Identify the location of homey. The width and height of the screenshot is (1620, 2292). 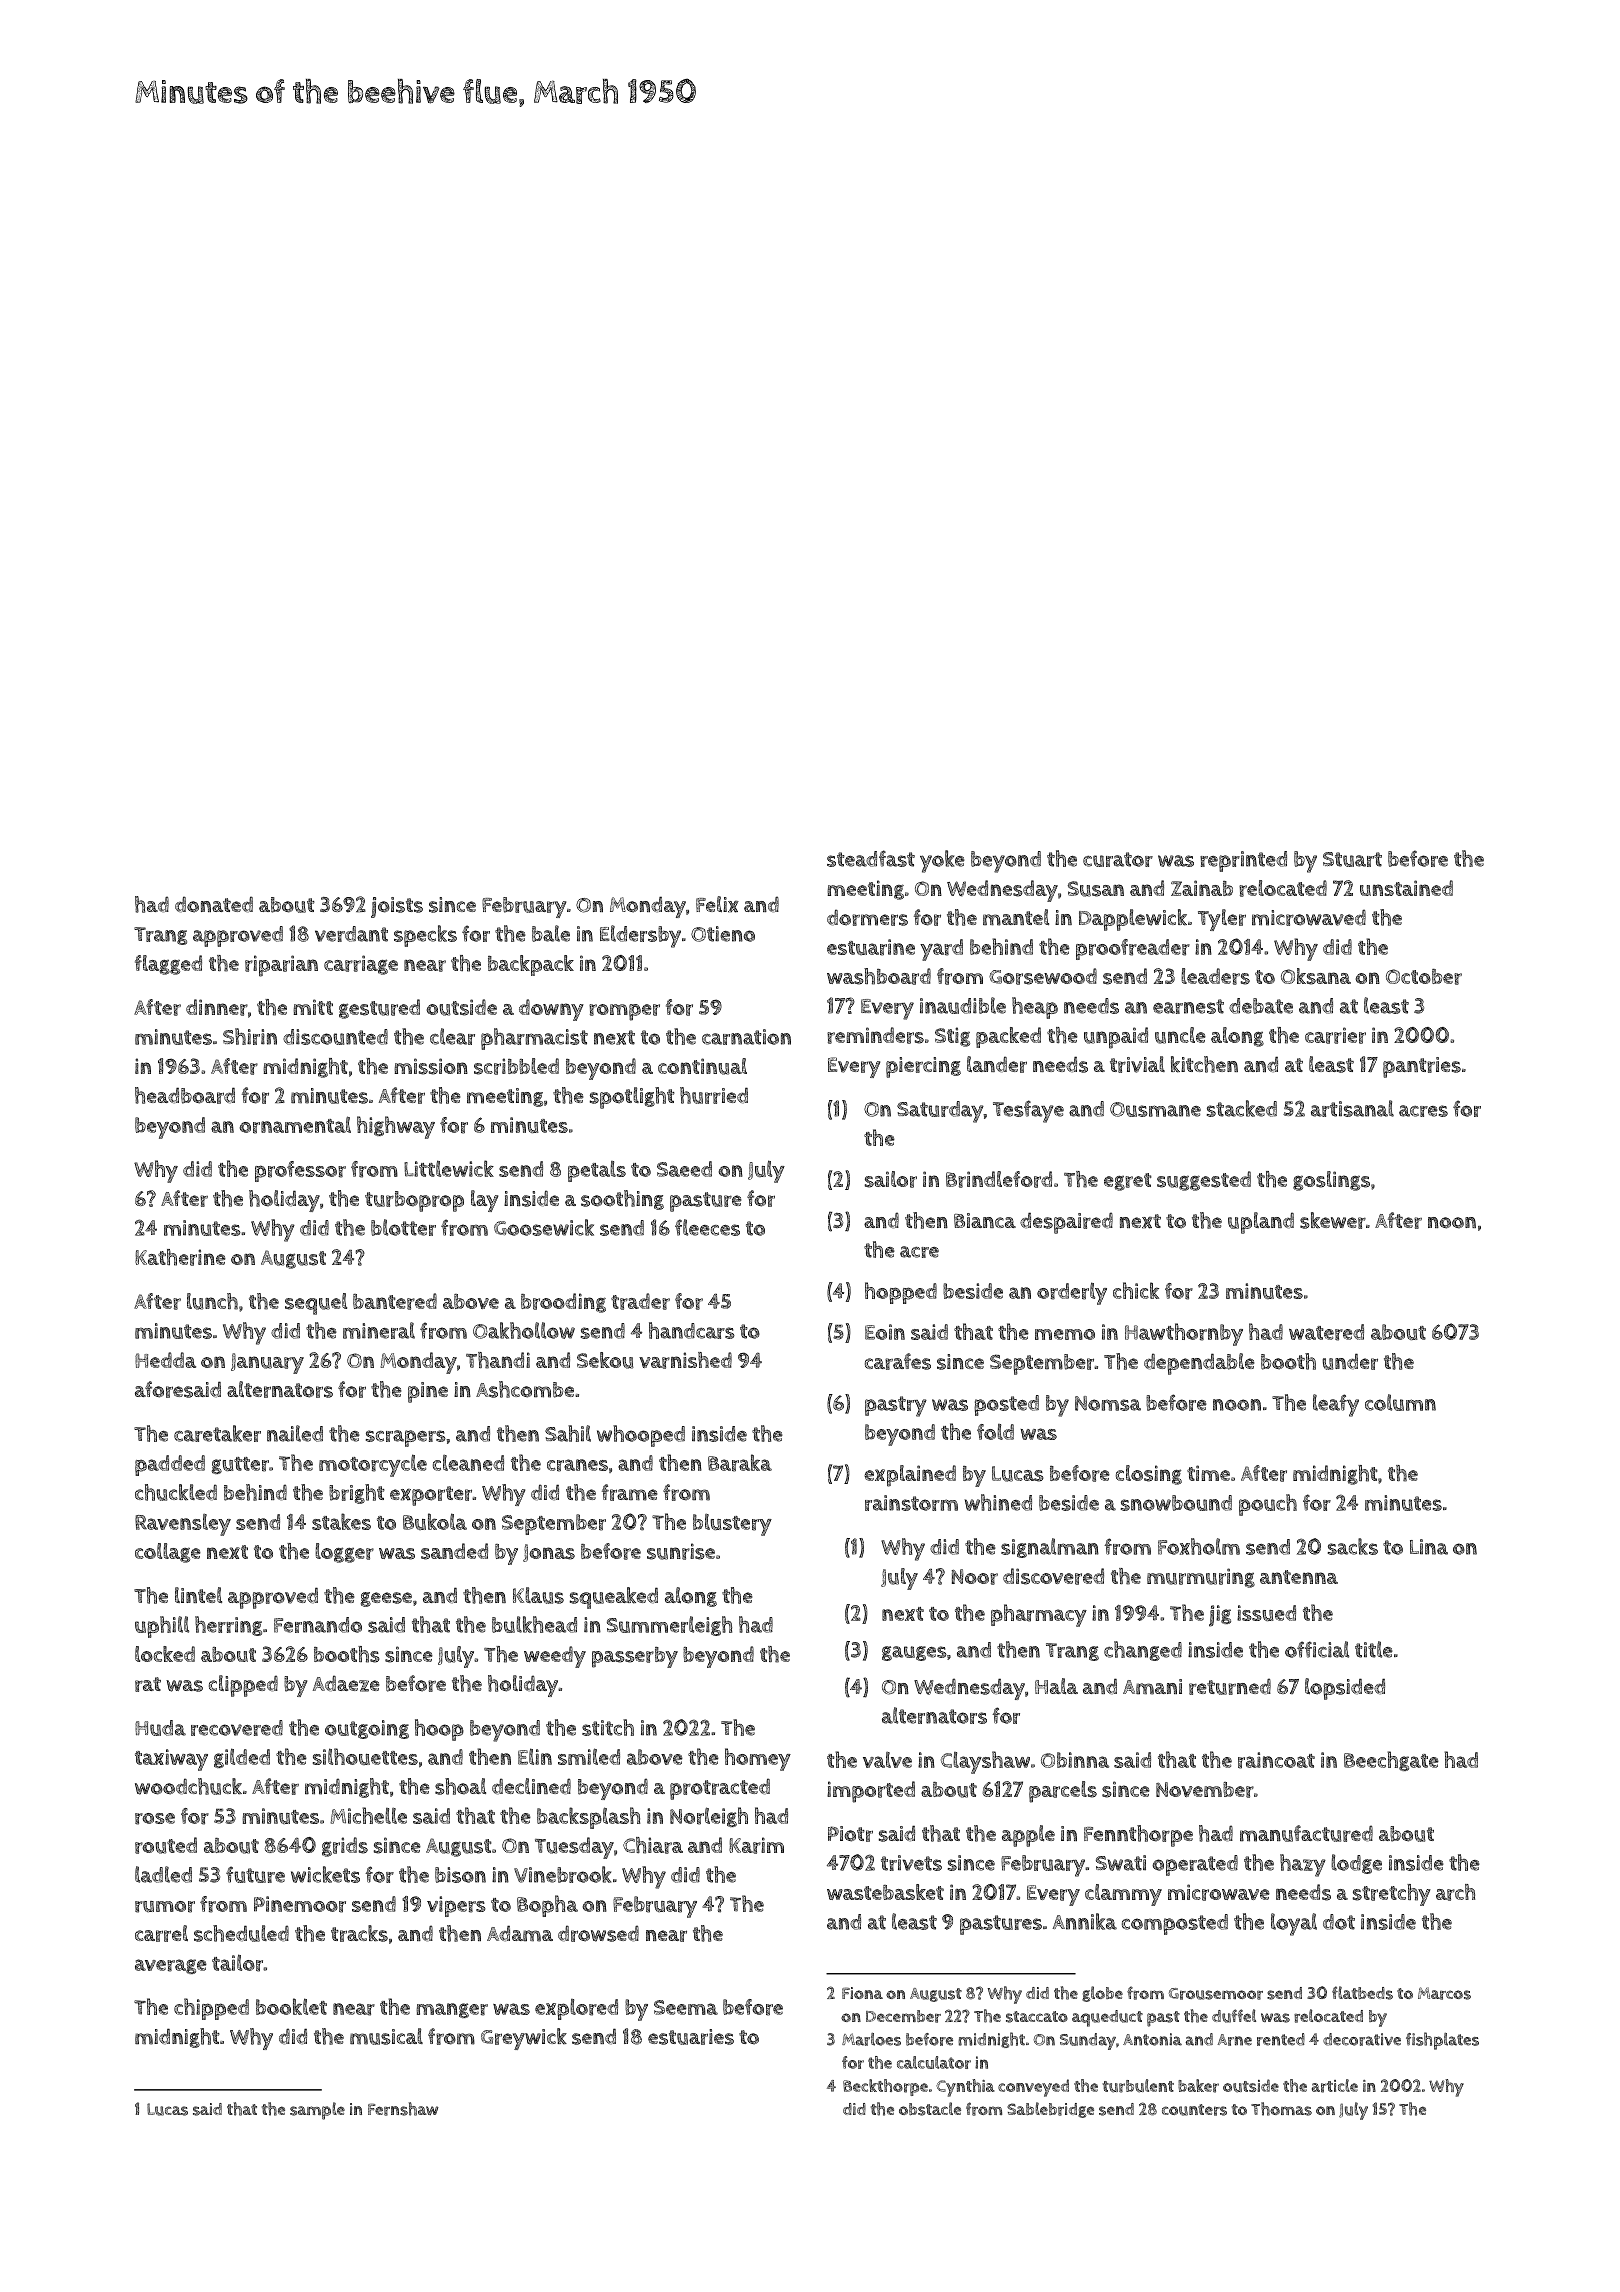
(758, 1759).
